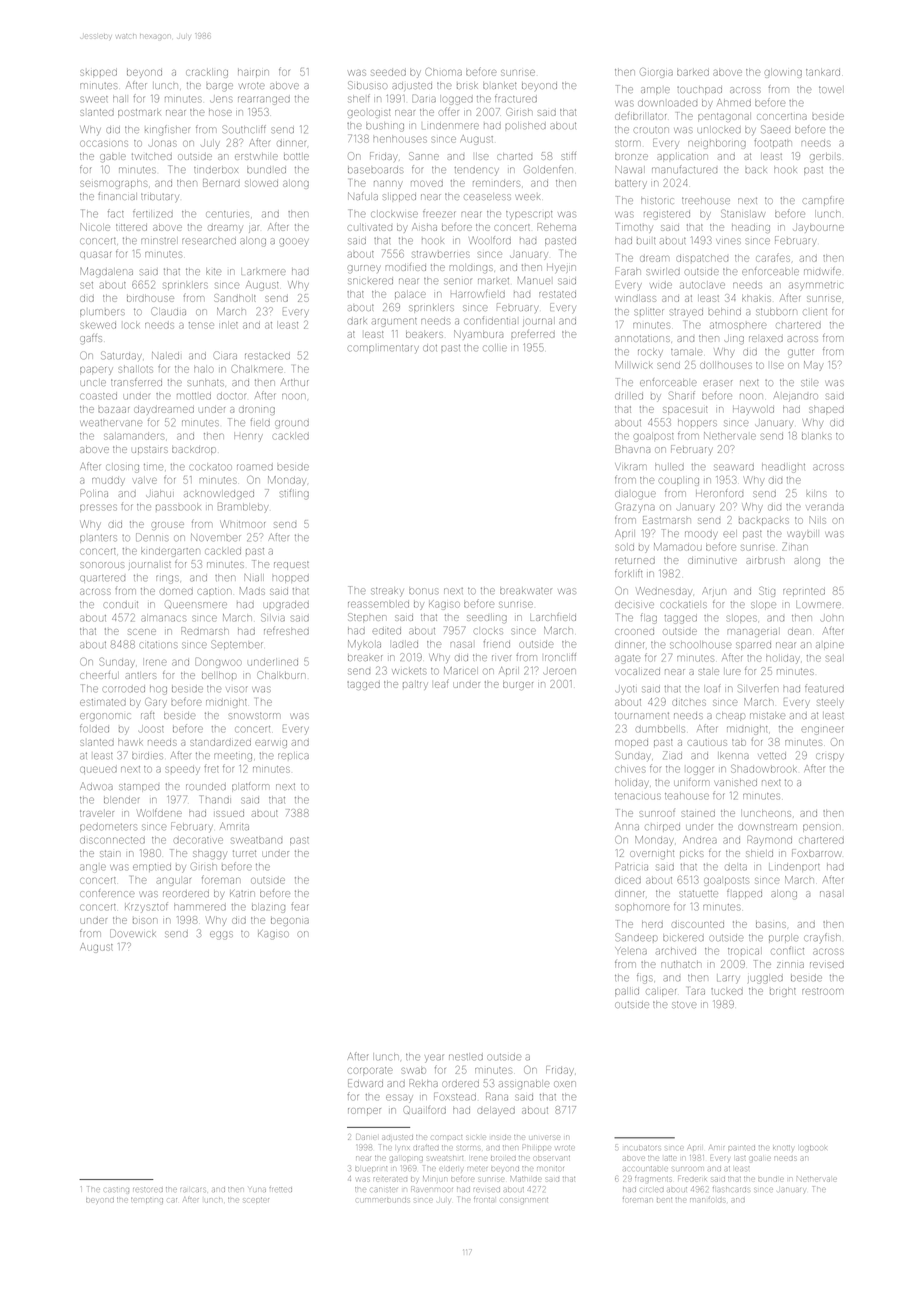  What do you see at coordinates (815, 311) in the screenshot?
I see `client` at bounding box center [815, 311].
